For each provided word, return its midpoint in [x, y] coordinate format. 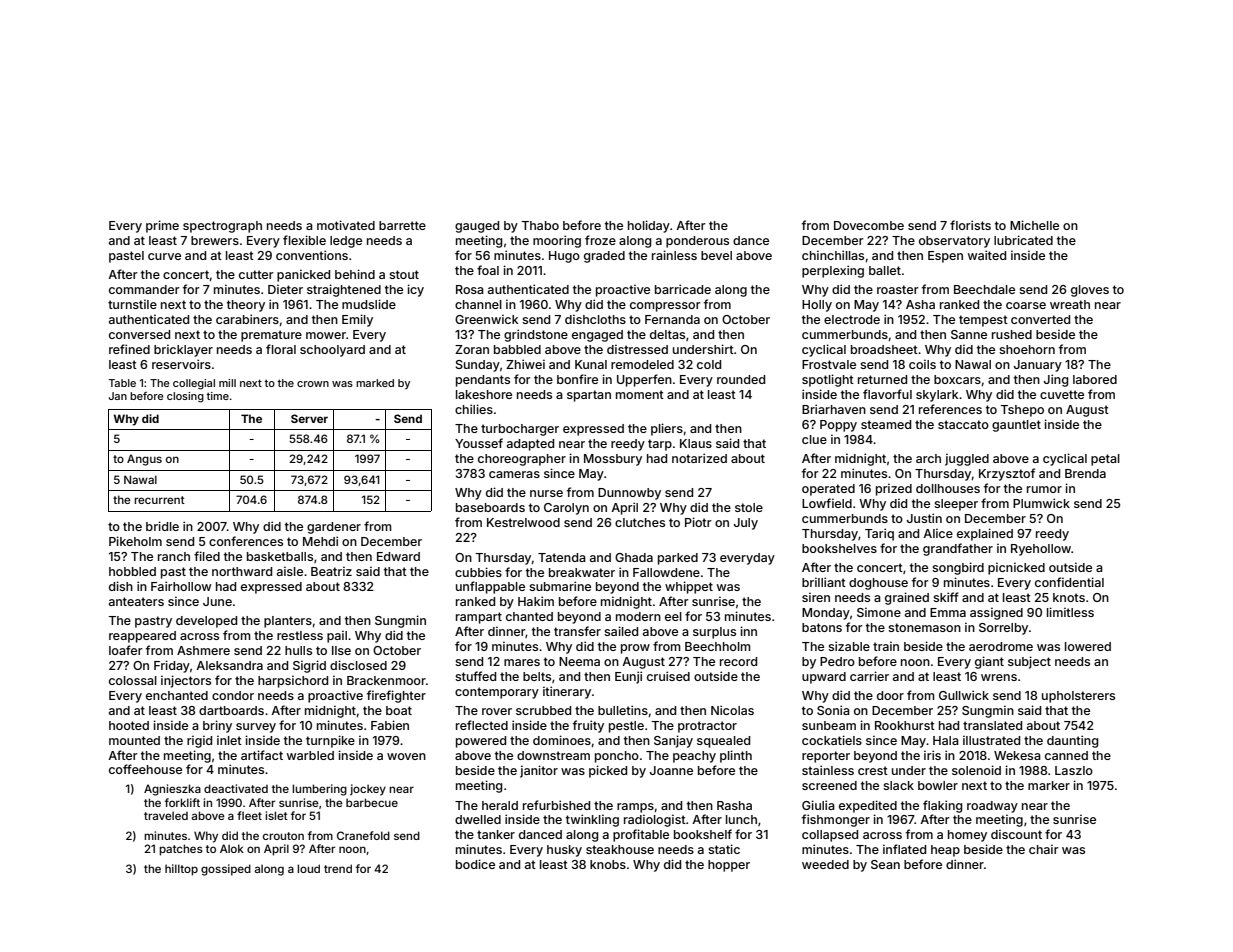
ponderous [697, 242]
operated [828, 490]
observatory [954, 242]
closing [185, 397]
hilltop [181, 870]
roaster [898, 289]
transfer [577, 631]
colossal [133, 680]
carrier [869, 676]
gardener [334, 528]
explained [985, 534]
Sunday [478, 366]
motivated [346, 225]
